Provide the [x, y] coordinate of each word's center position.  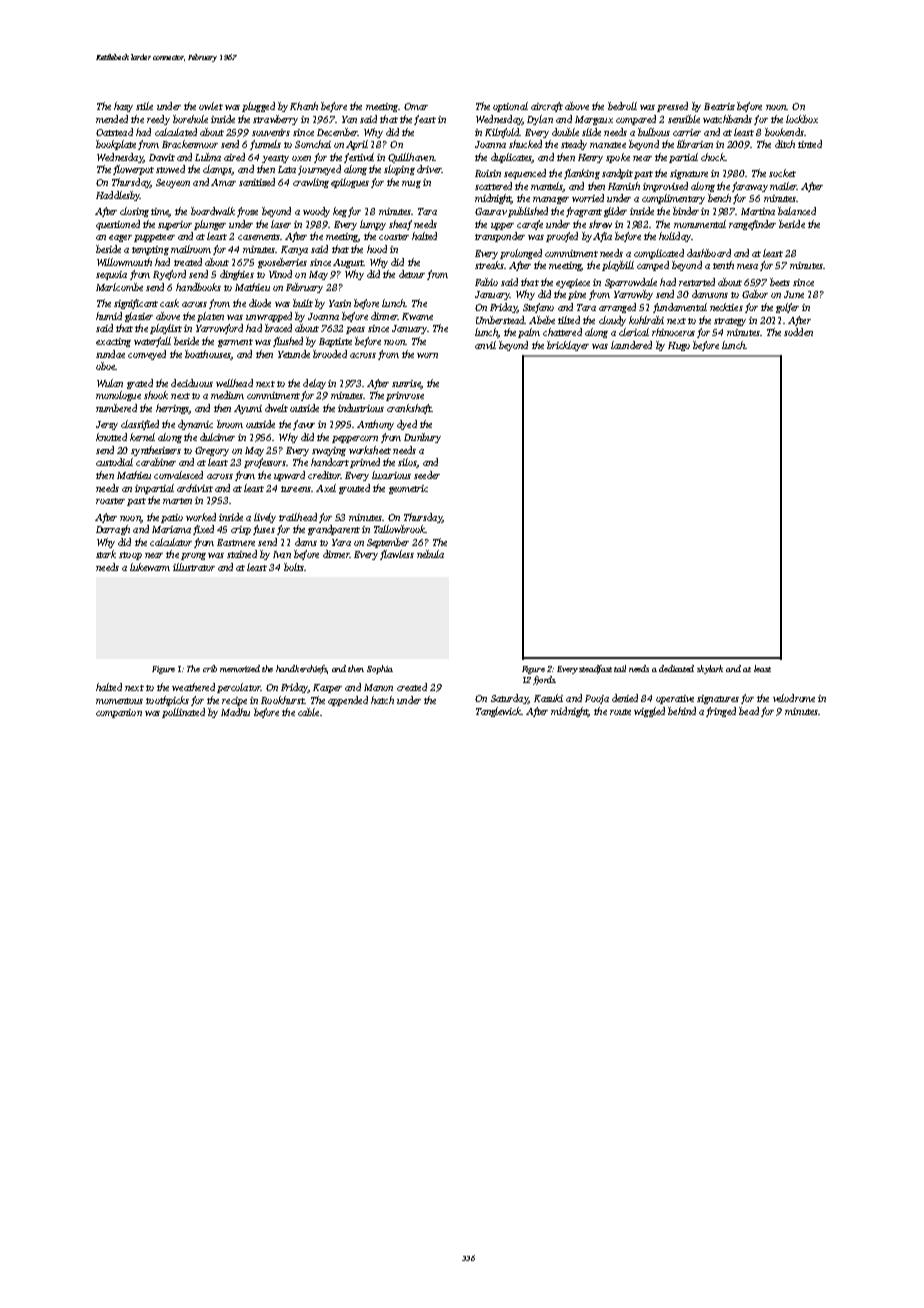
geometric [408, 489]
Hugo [679, 346]
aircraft [547, 107]
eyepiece [573, 283]
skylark [710, 669]
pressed [672, 107]
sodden [798, 332]
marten [177, 501]
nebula [430, 554]
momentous [119, 701]
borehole [190, 119]
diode [260, 303]
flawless [397, 555]
